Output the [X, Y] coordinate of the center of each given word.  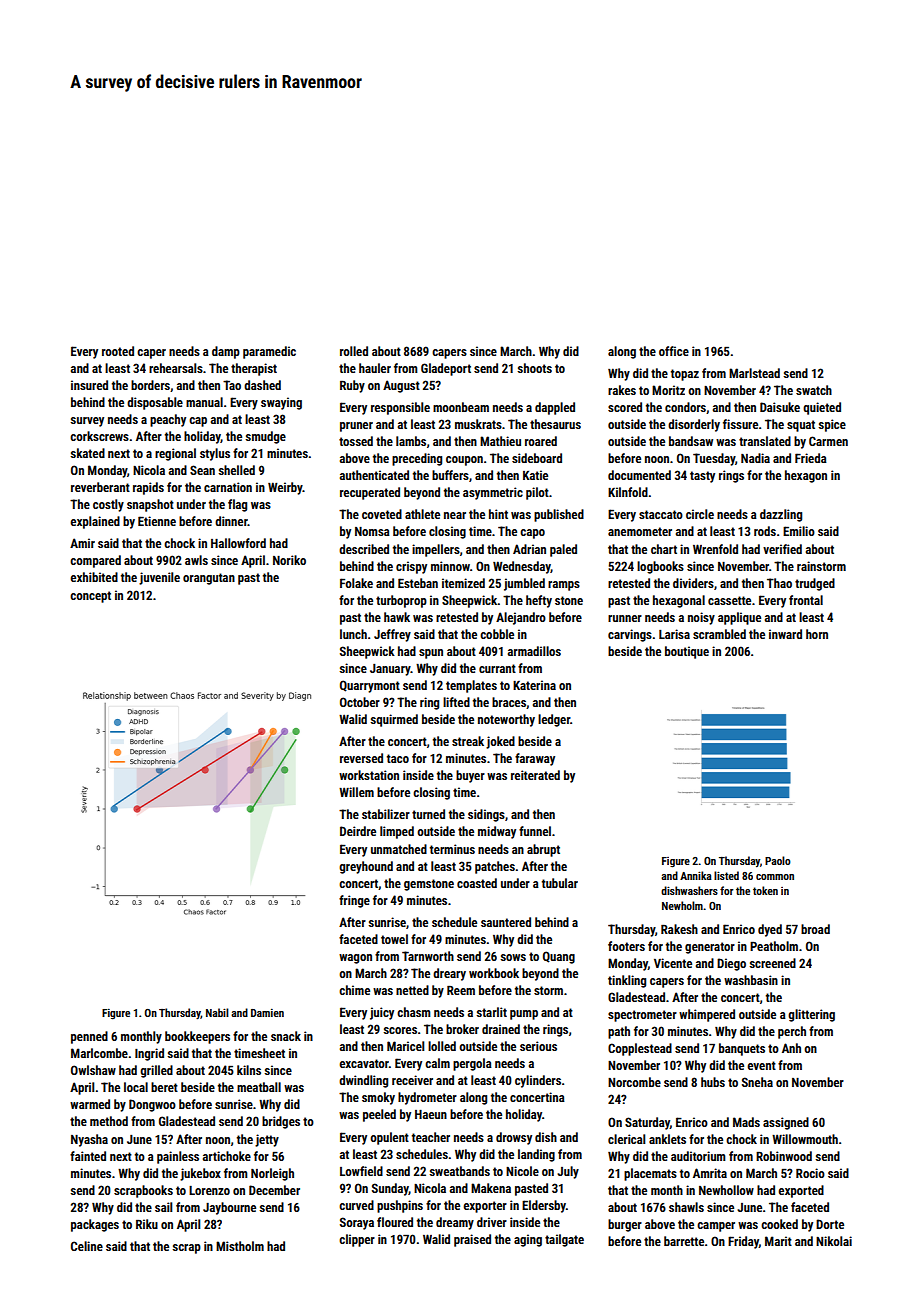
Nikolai [834, 1241]
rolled [354, 351]
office [674, 351]
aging [528, 1240]
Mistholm [240, 1246]
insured [89, 385]
